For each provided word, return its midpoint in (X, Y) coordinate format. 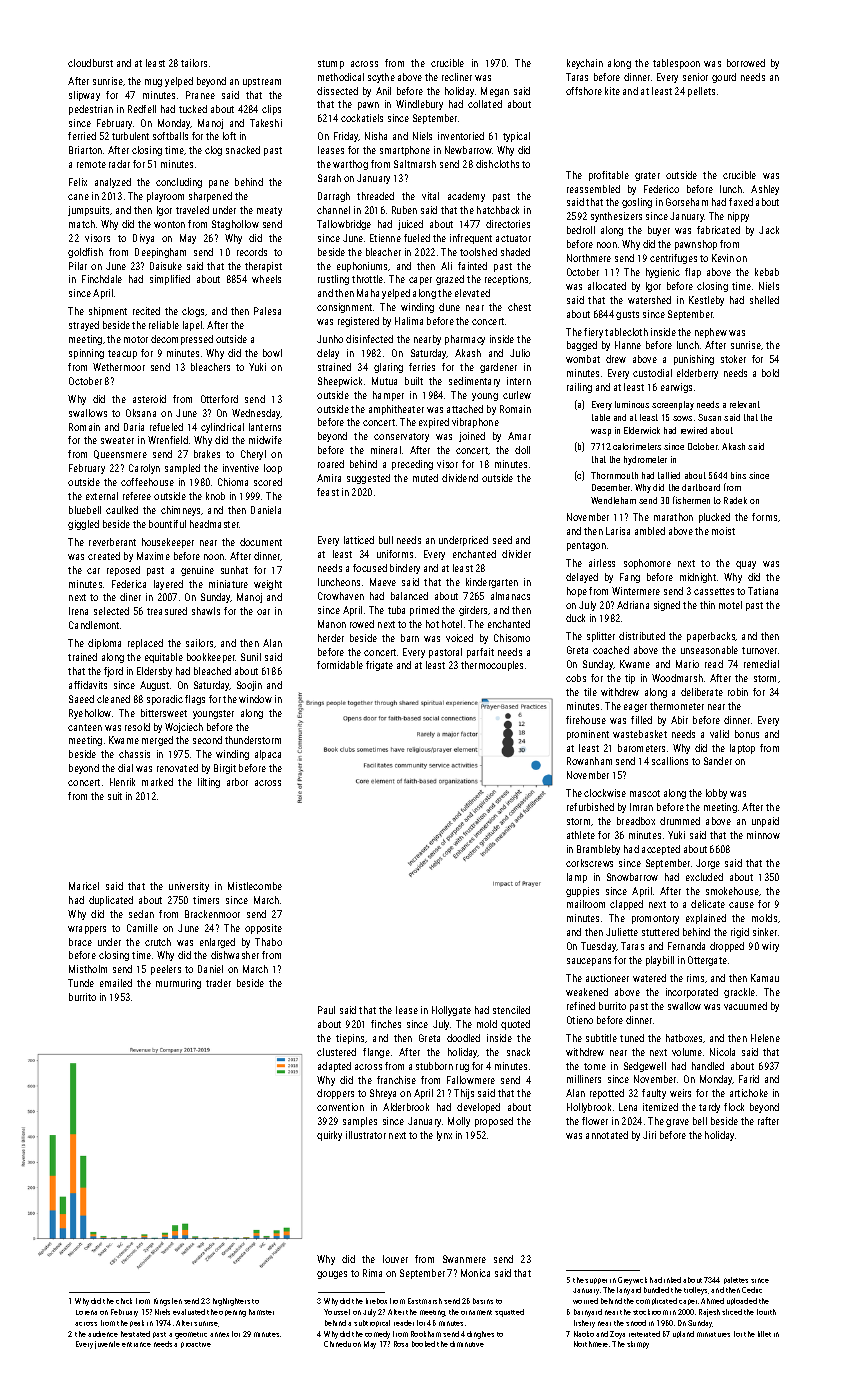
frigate (379, 666)
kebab (767, 272)
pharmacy (465, 340)
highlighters (231, 1302)
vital (430, 196)
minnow (763, 835)
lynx (444, 1136)
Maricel (84, 886)
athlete (581, 835)
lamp (577, 878)
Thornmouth (614, 475)
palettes (736, 1280)
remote (91, 164)
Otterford (219, 399)
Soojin (249, 686)
